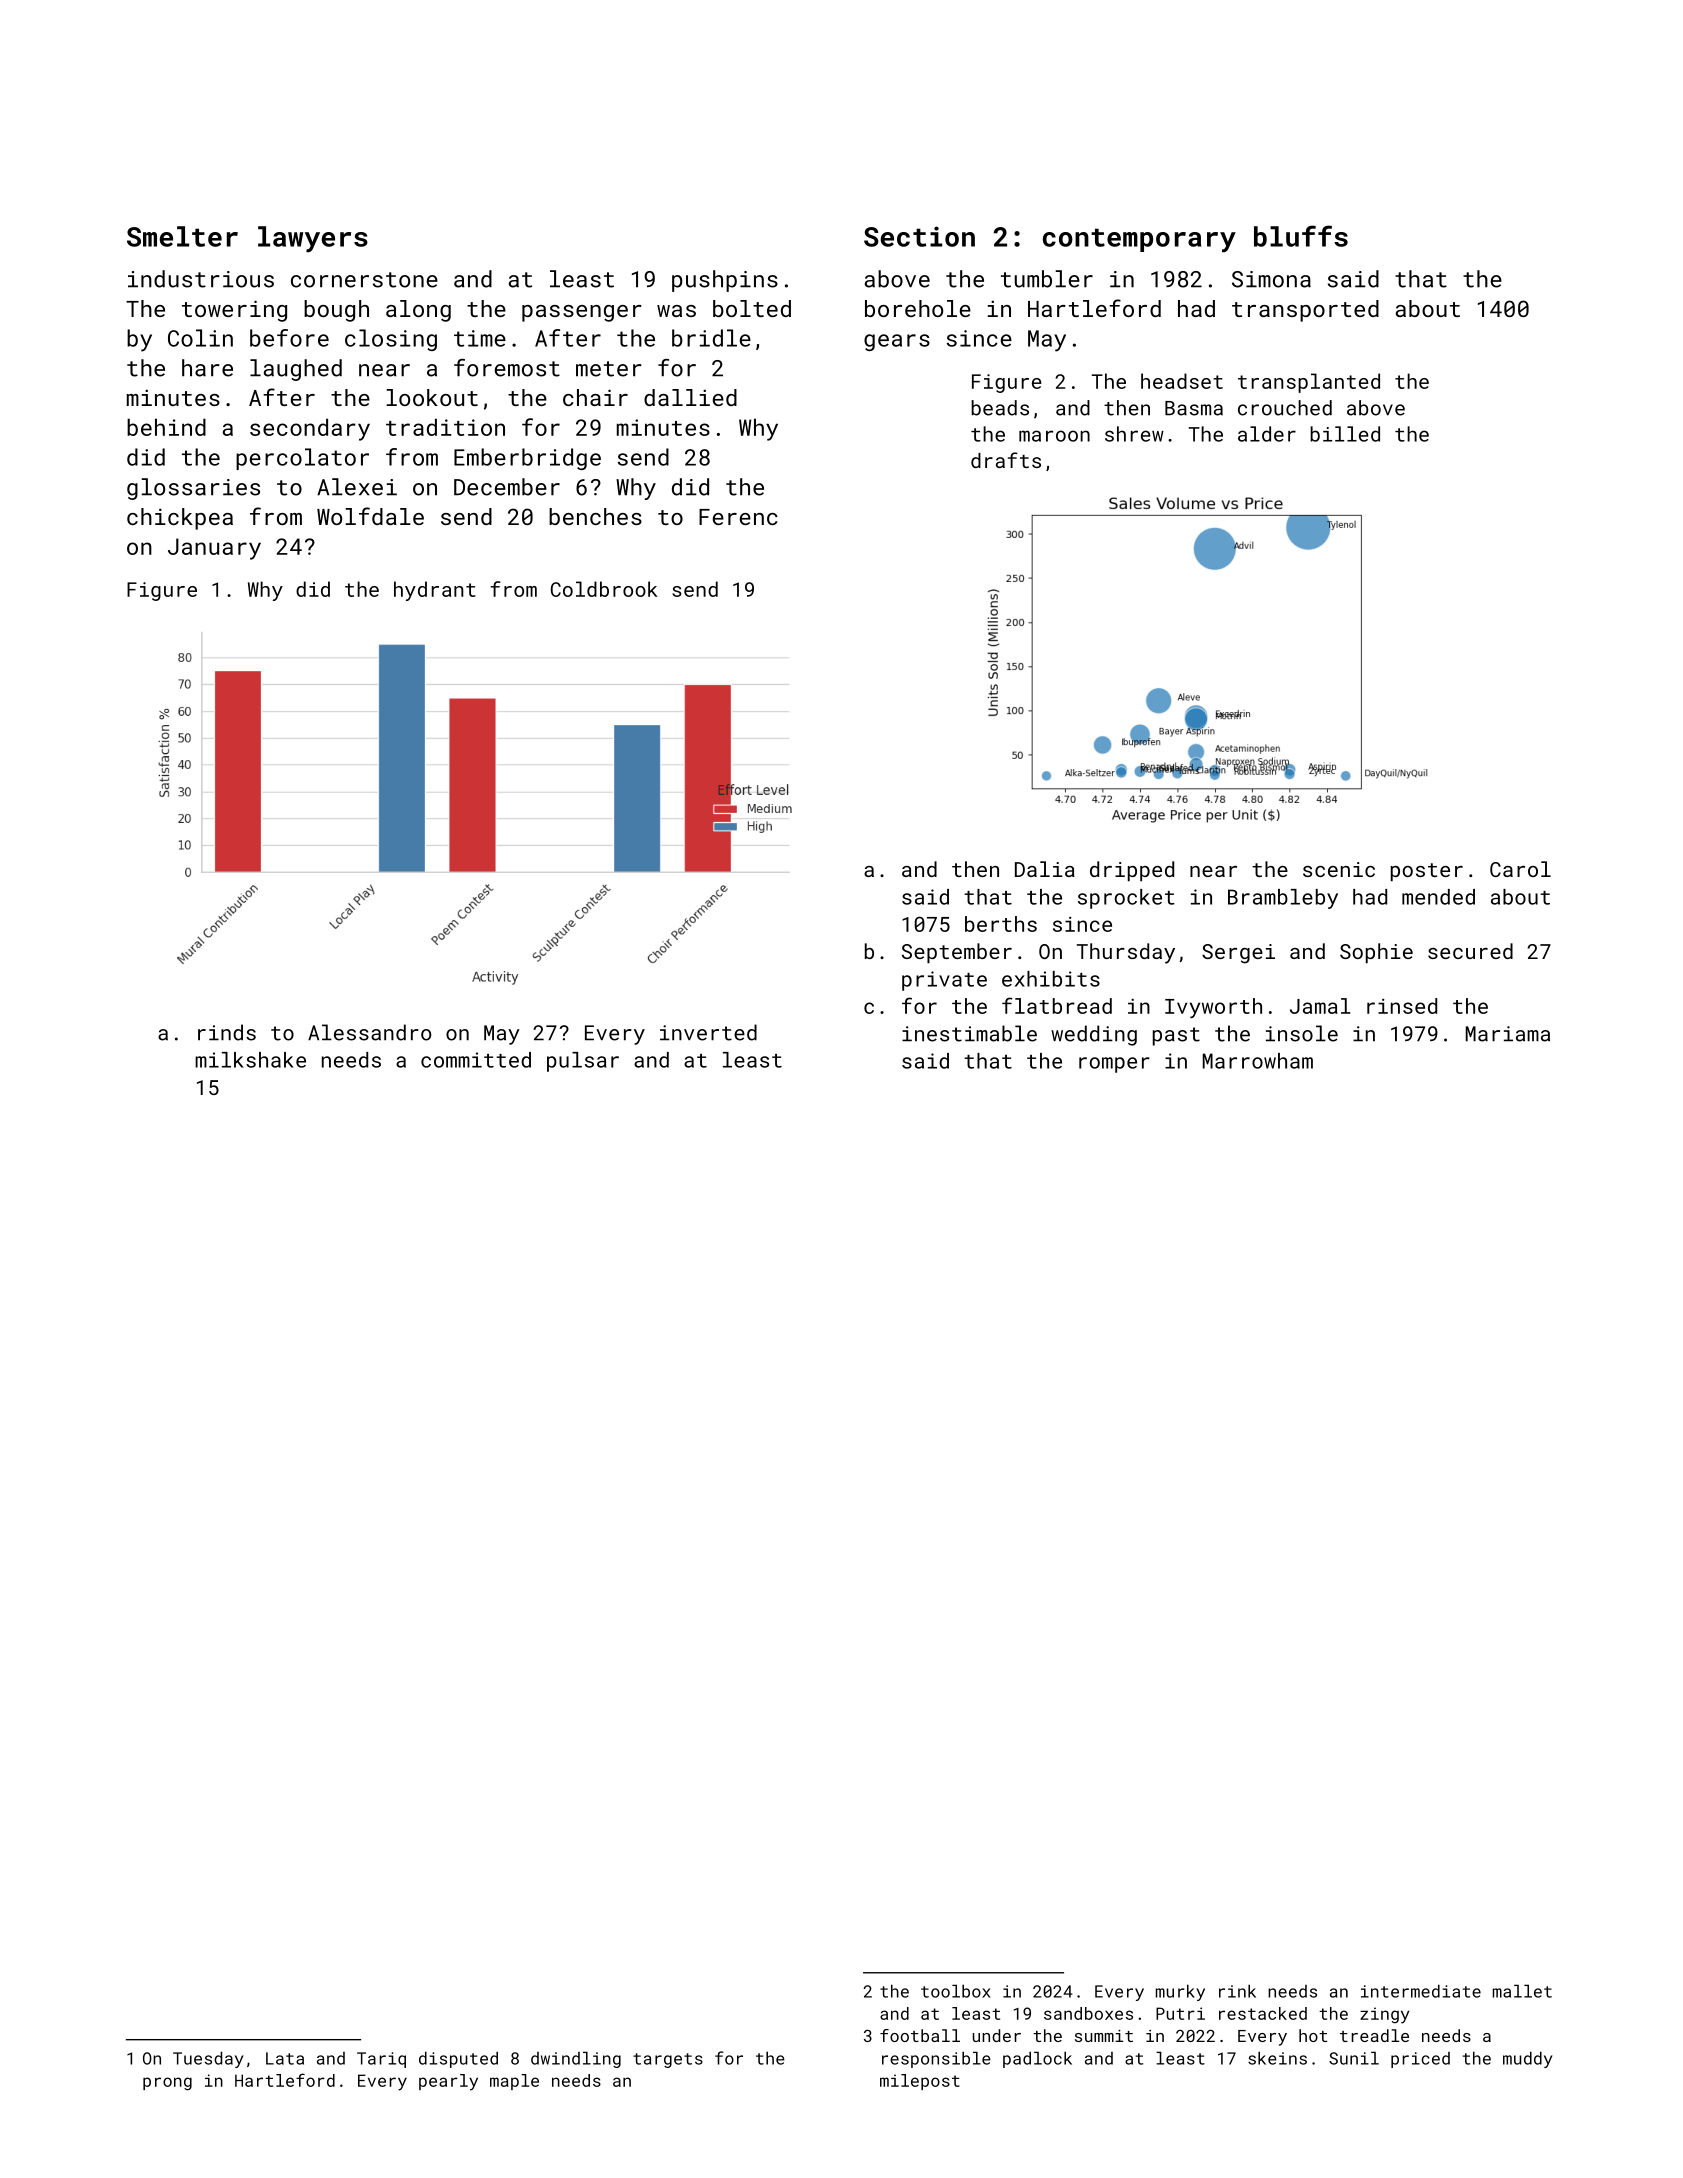 The width and height of the image is (1683, 2178). I want to click on Tariq, so click(381, 2060).
